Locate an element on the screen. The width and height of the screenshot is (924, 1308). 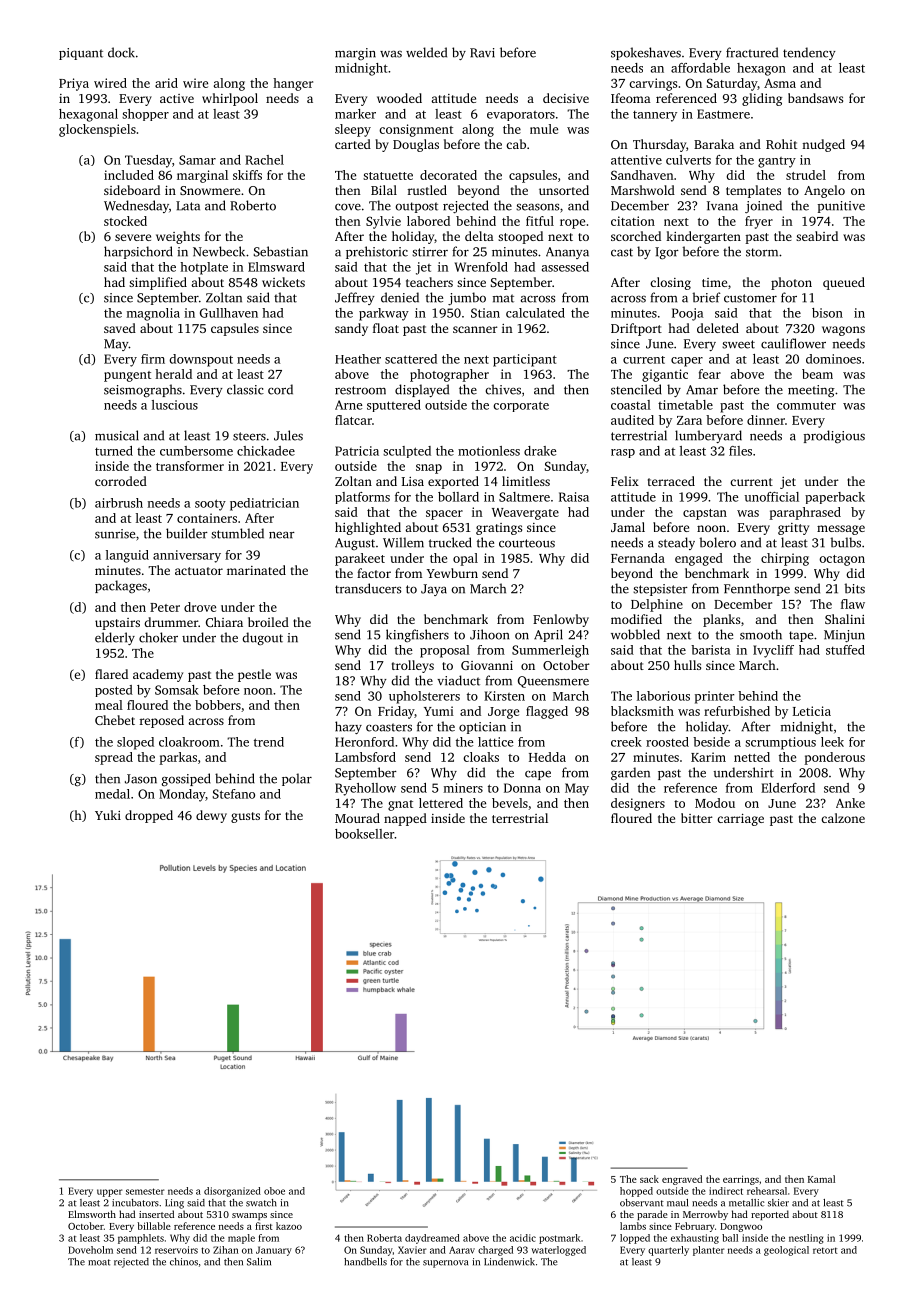
Angelo is located at coordinates (824, 191).
